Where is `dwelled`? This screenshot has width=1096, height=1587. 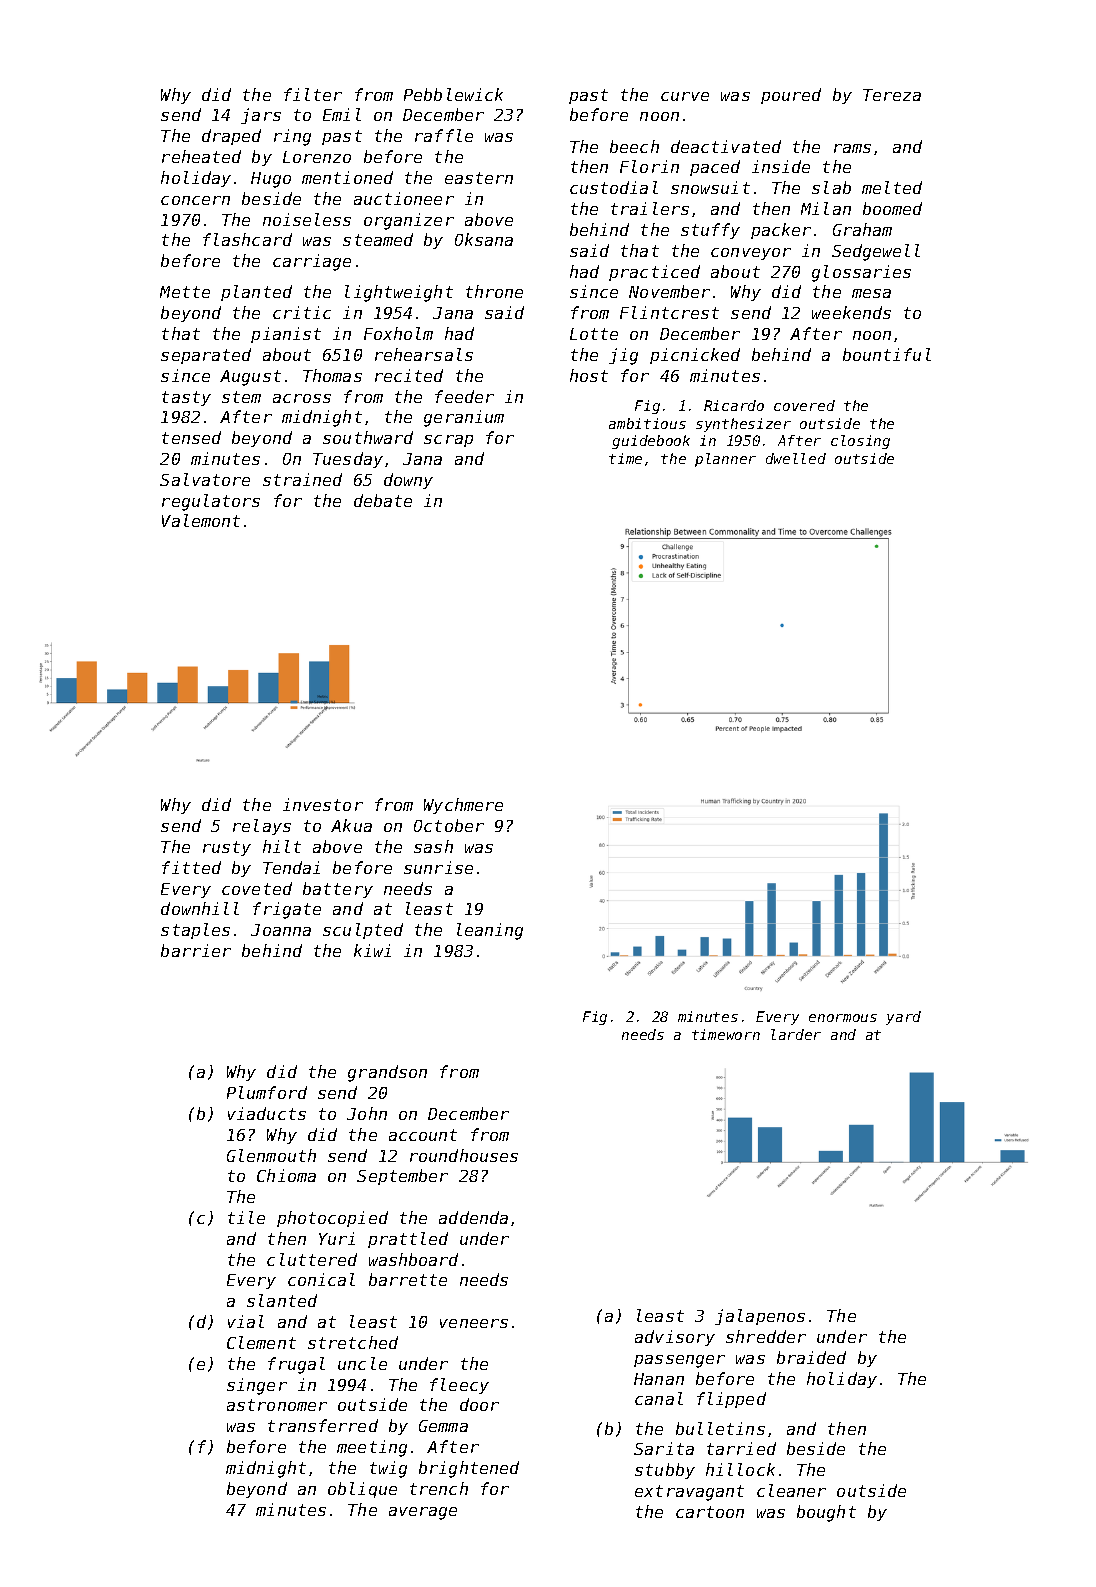 dwelled is located at coordinates (796, 458).
